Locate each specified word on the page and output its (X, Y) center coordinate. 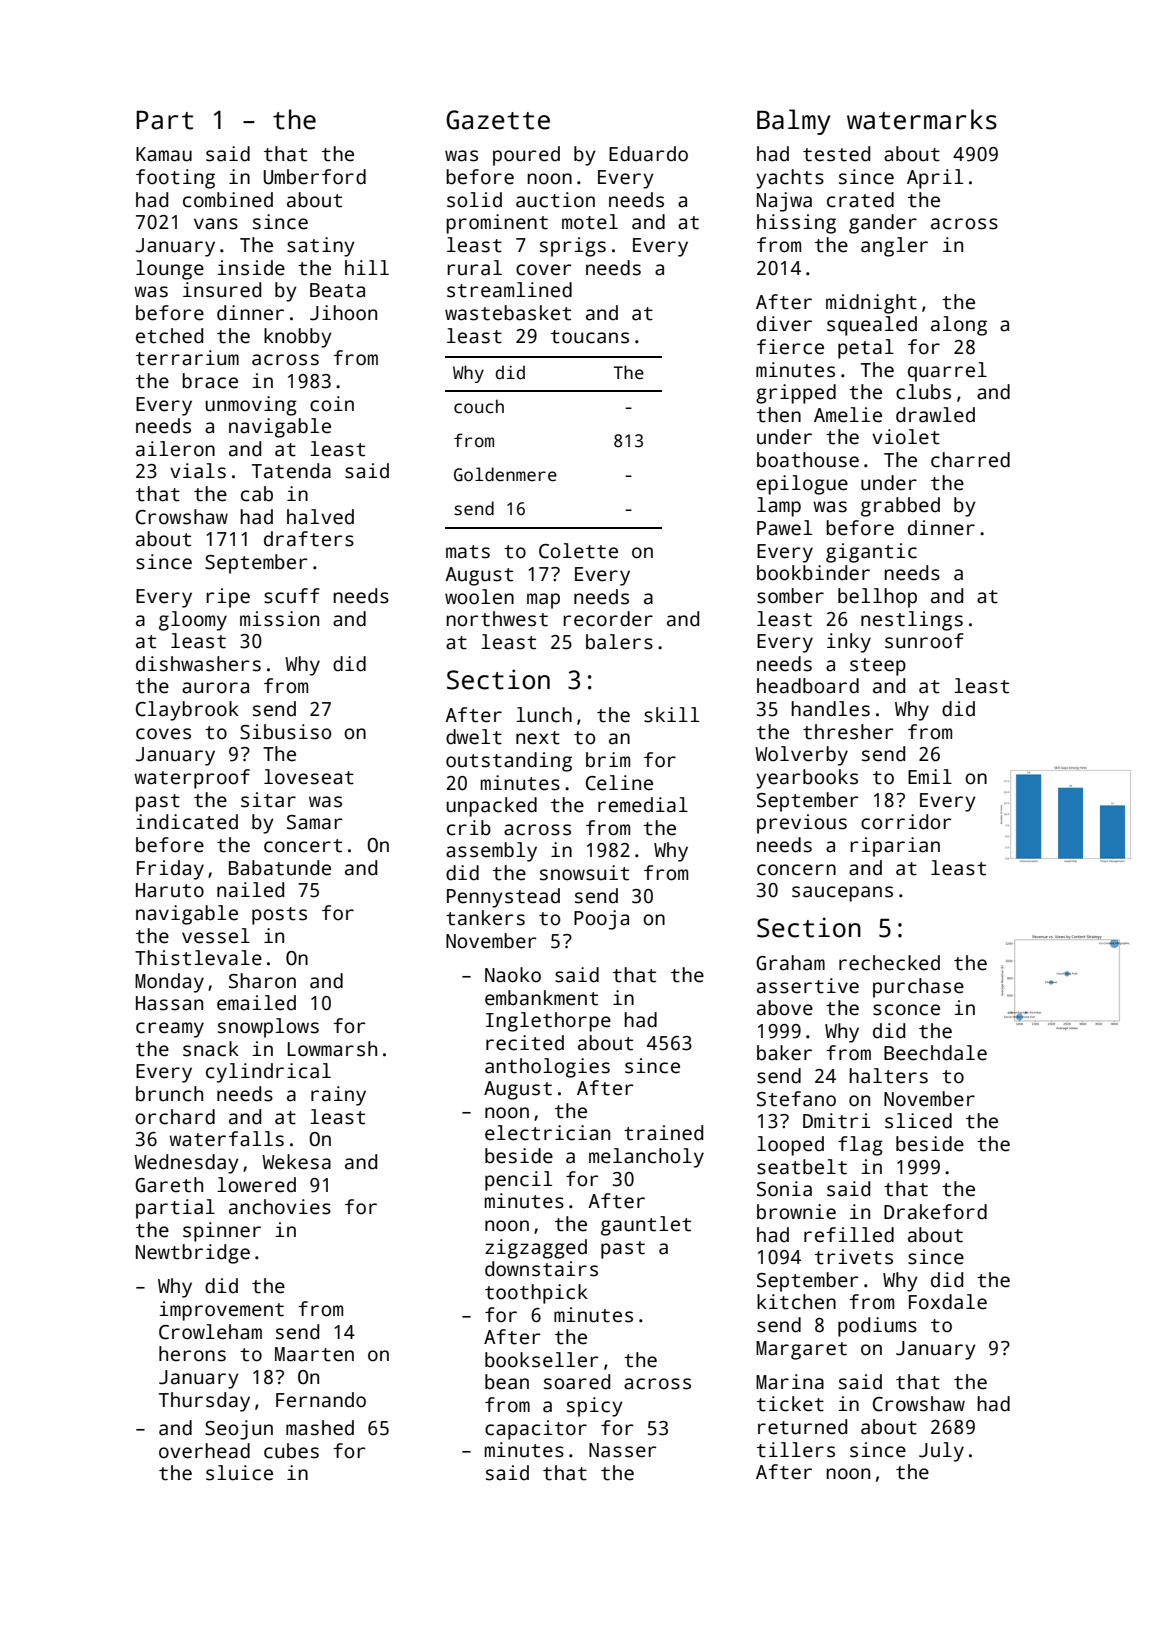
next (538, 738)
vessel (216, 936)
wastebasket (508, 313)
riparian (895, 847)
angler (894, 247)
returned (802, 1427)
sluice (239, 1473)
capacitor (536, 1430)
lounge (170, 270)
